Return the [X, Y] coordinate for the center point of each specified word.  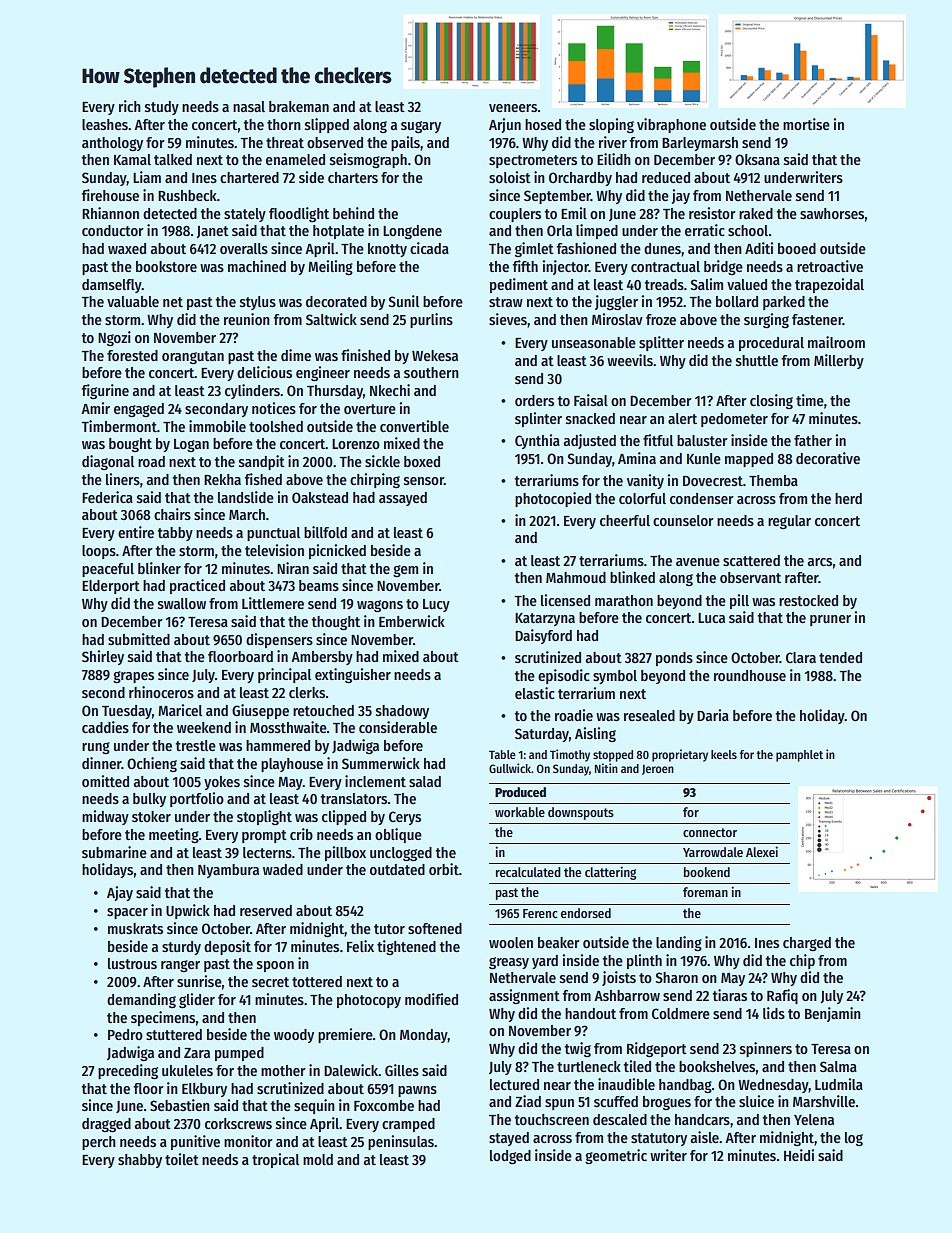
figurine [105, 392]
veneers [513, 108]
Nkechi [390, 390]
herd [848, 498]
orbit [444, 869]
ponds [674, 659]
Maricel [180, 710]
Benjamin [833, 1014]
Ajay [120, 893]
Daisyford [543, 636]
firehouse [110, 195]
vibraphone [671, 125]
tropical [275, 1160]
